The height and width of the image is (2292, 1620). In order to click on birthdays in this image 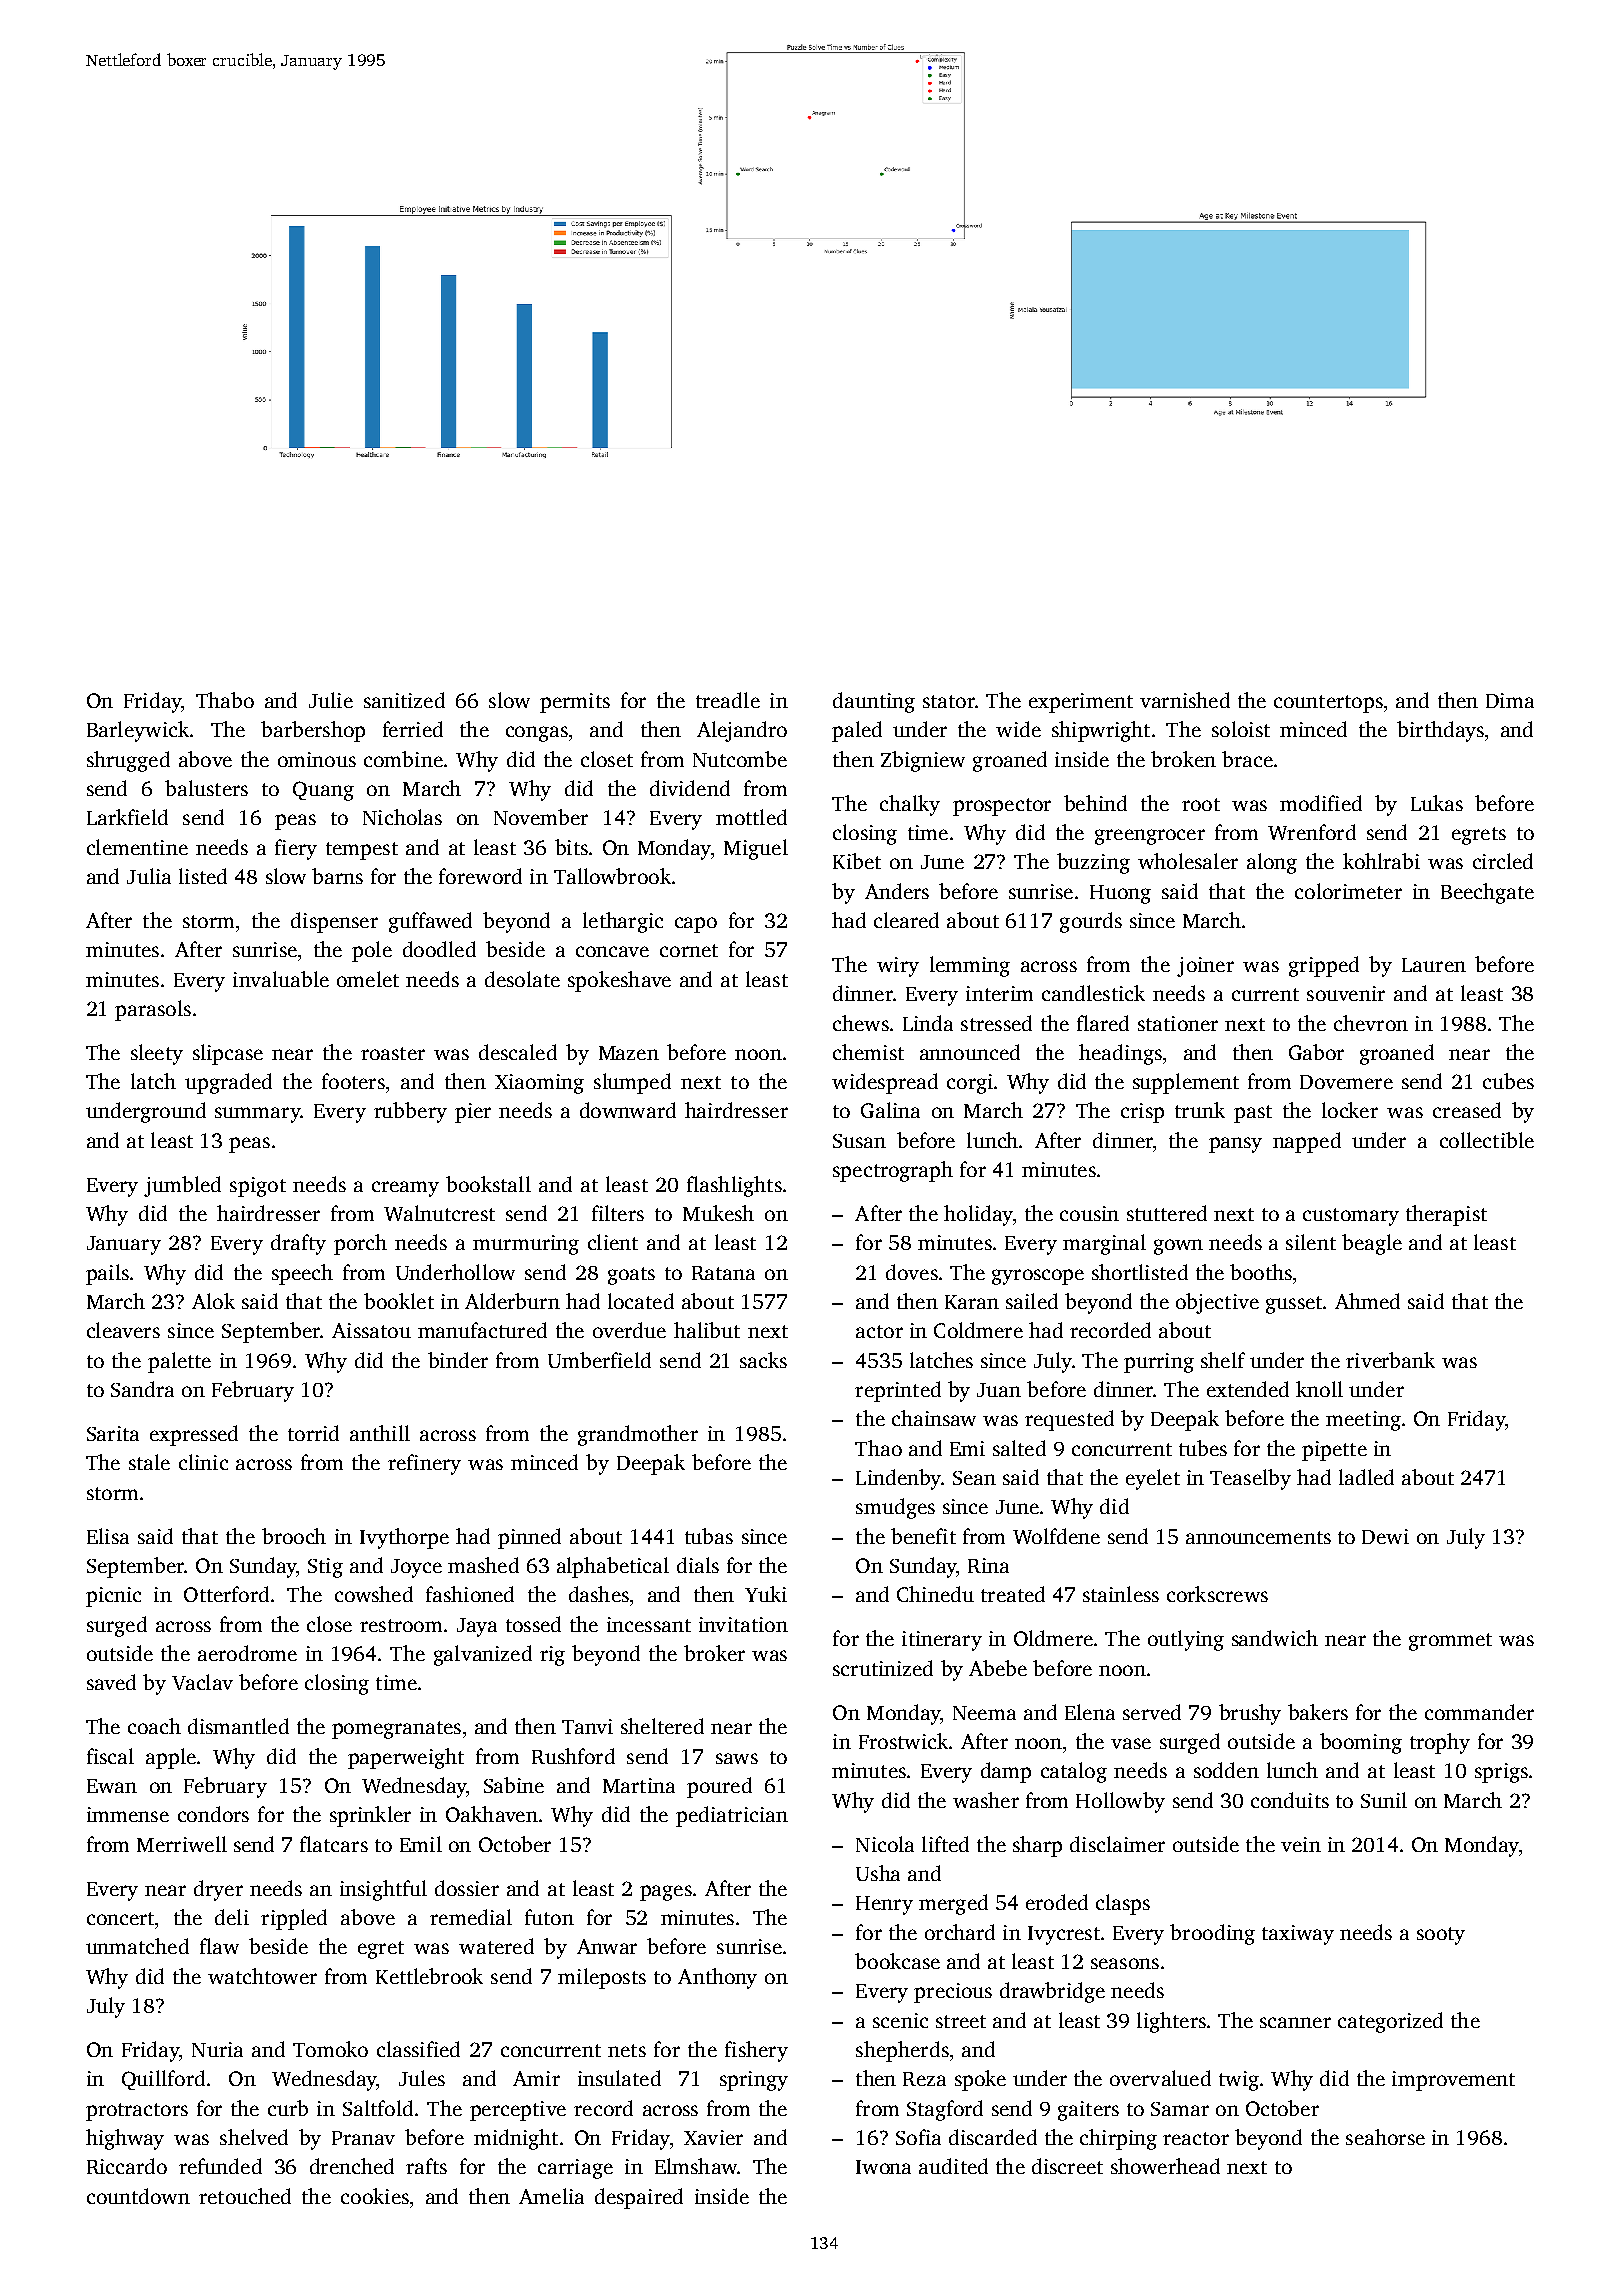, I will do `click(1440, 731)`.
